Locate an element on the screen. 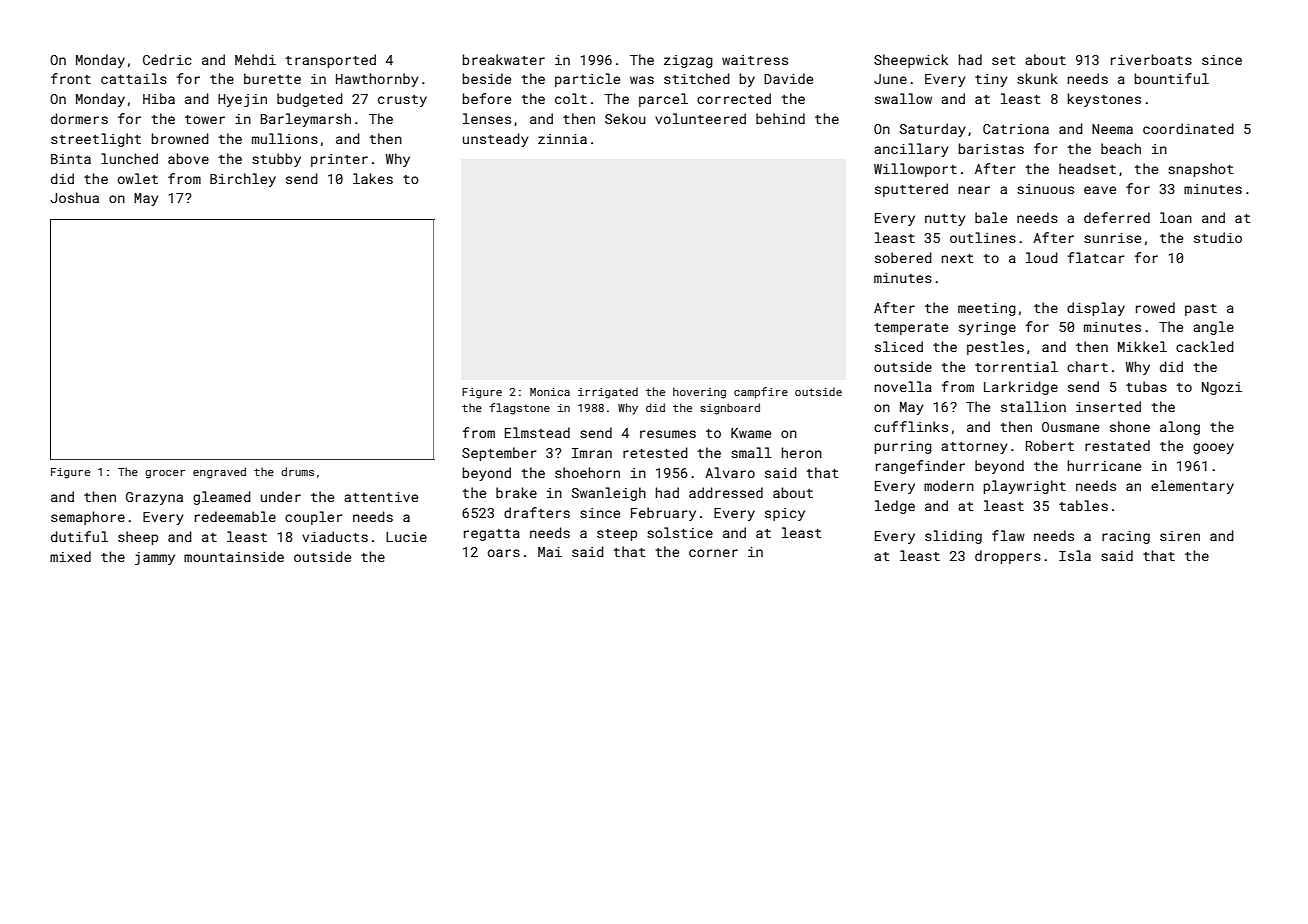 The image size is (1308, 924). riverboats is located at coordinates (1151, 59).
